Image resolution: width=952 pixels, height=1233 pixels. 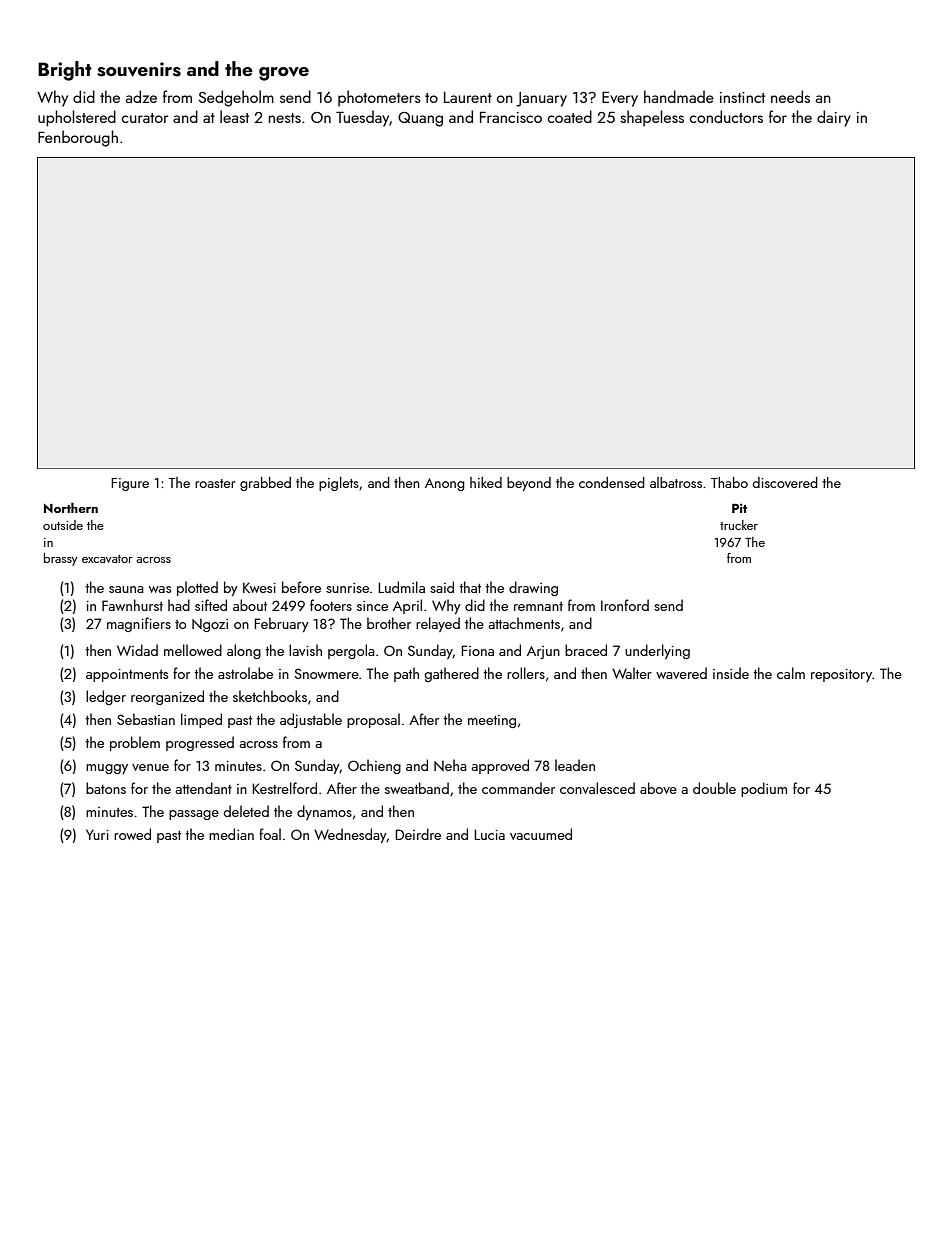 I want to click on wavered, so click(x=681, y=673).
